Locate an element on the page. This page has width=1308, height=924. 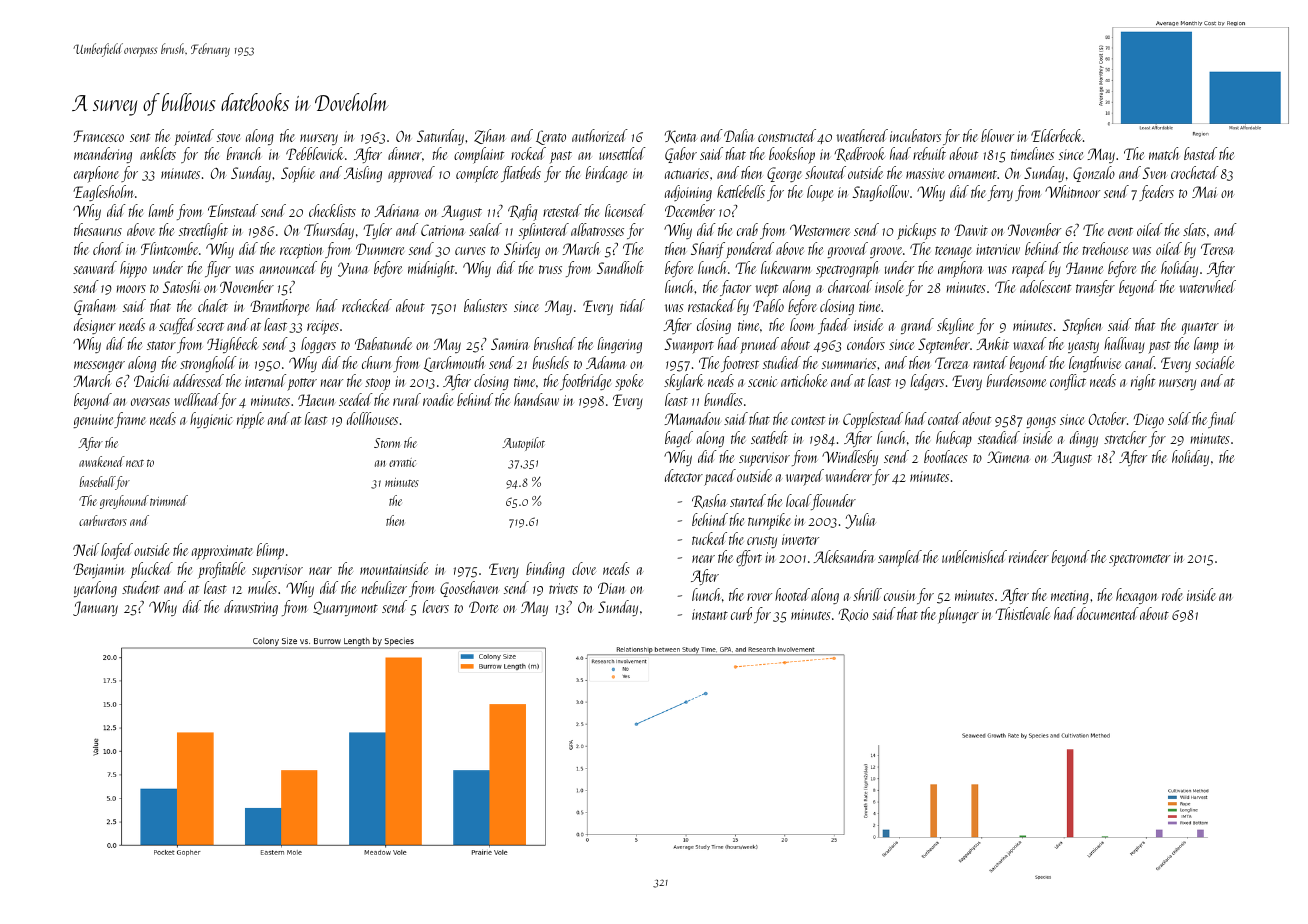
Satoshi is located at coordinates (181, 286).
